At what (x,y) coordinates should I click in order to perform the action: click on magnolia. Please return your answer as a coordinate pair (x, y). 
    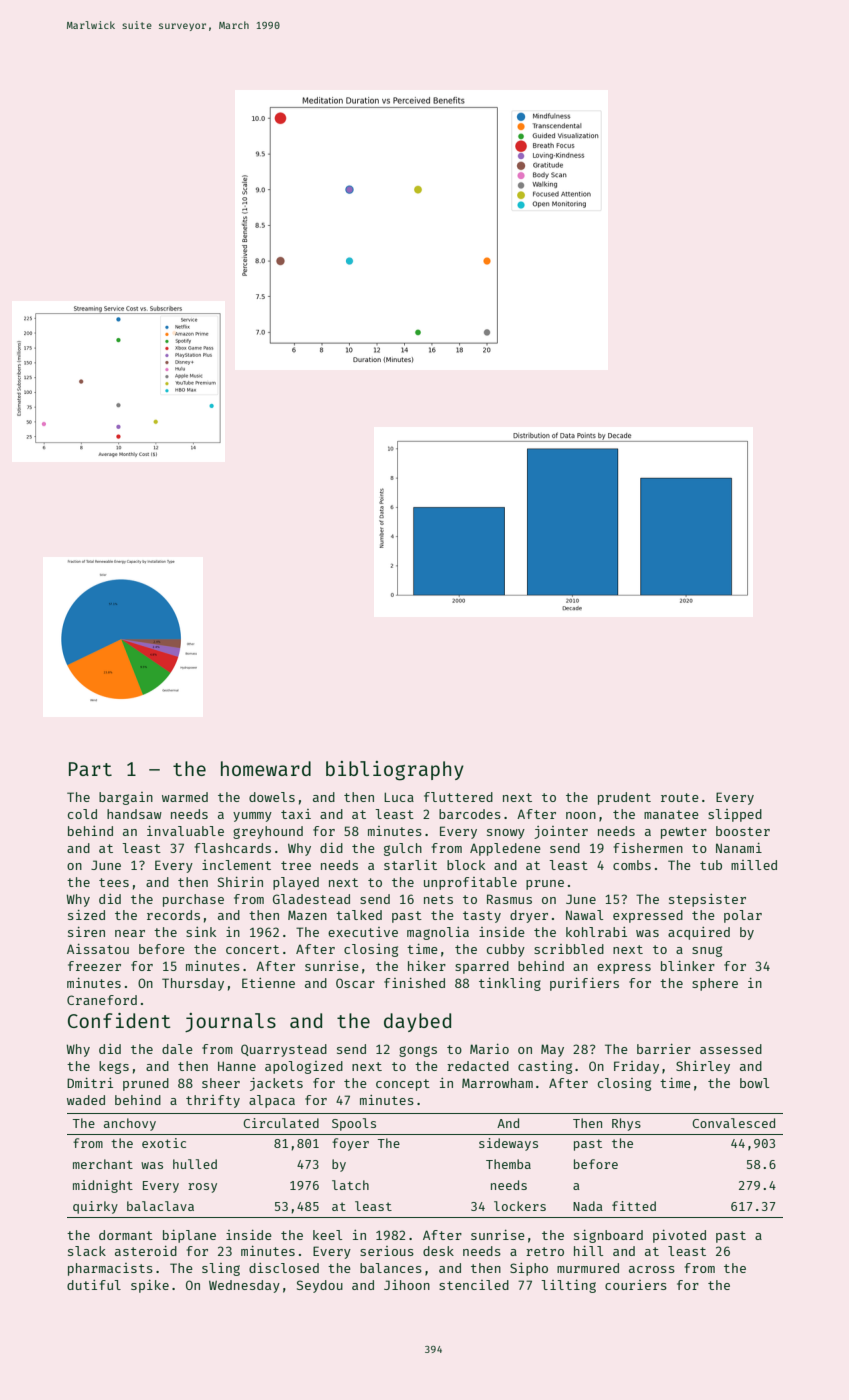
    Looking at the image, I should click on (438, 933).
